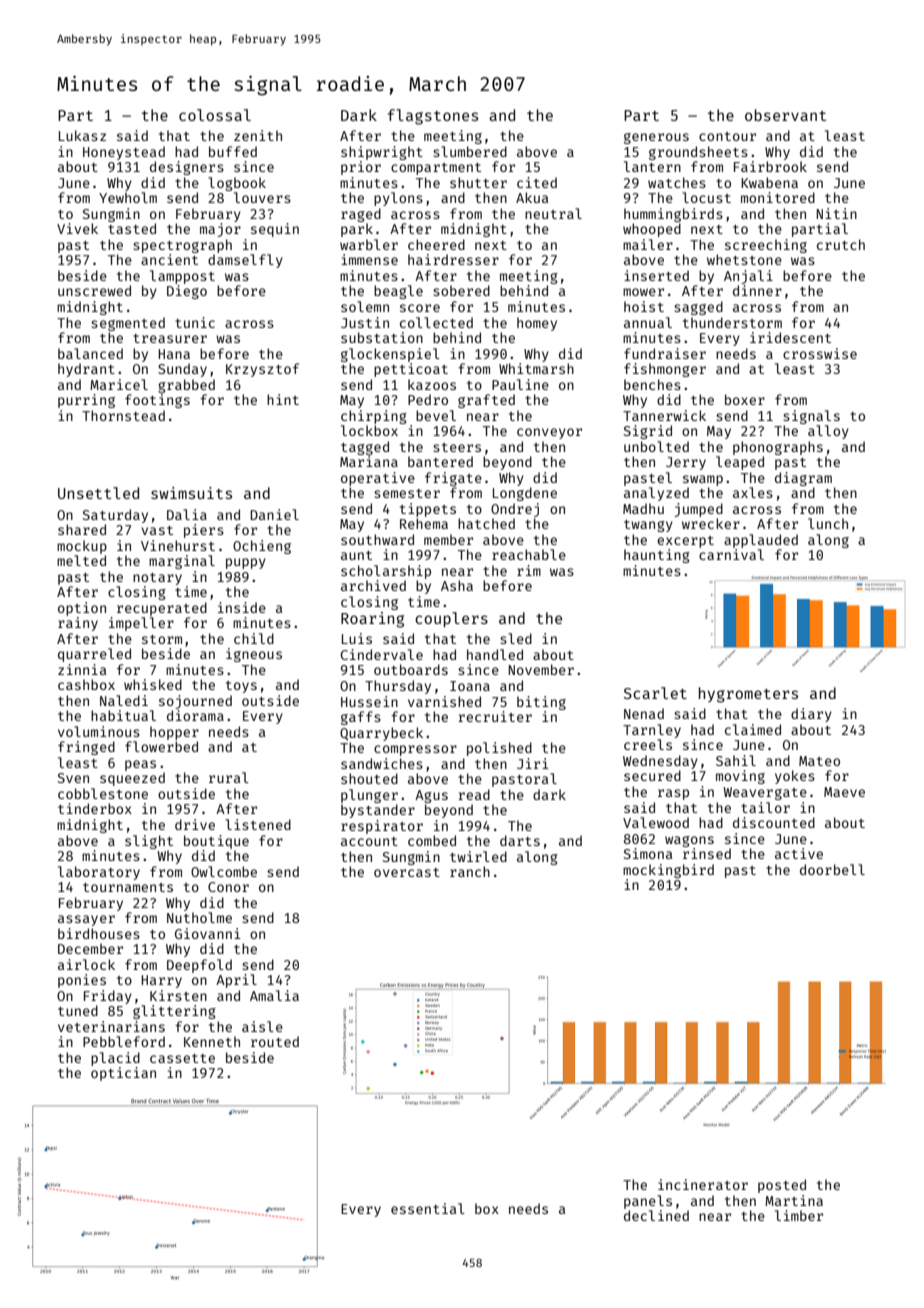  Describe the element at coordinates (536, 368) in the screenshot. I see `Whitmarsh` at that location.
